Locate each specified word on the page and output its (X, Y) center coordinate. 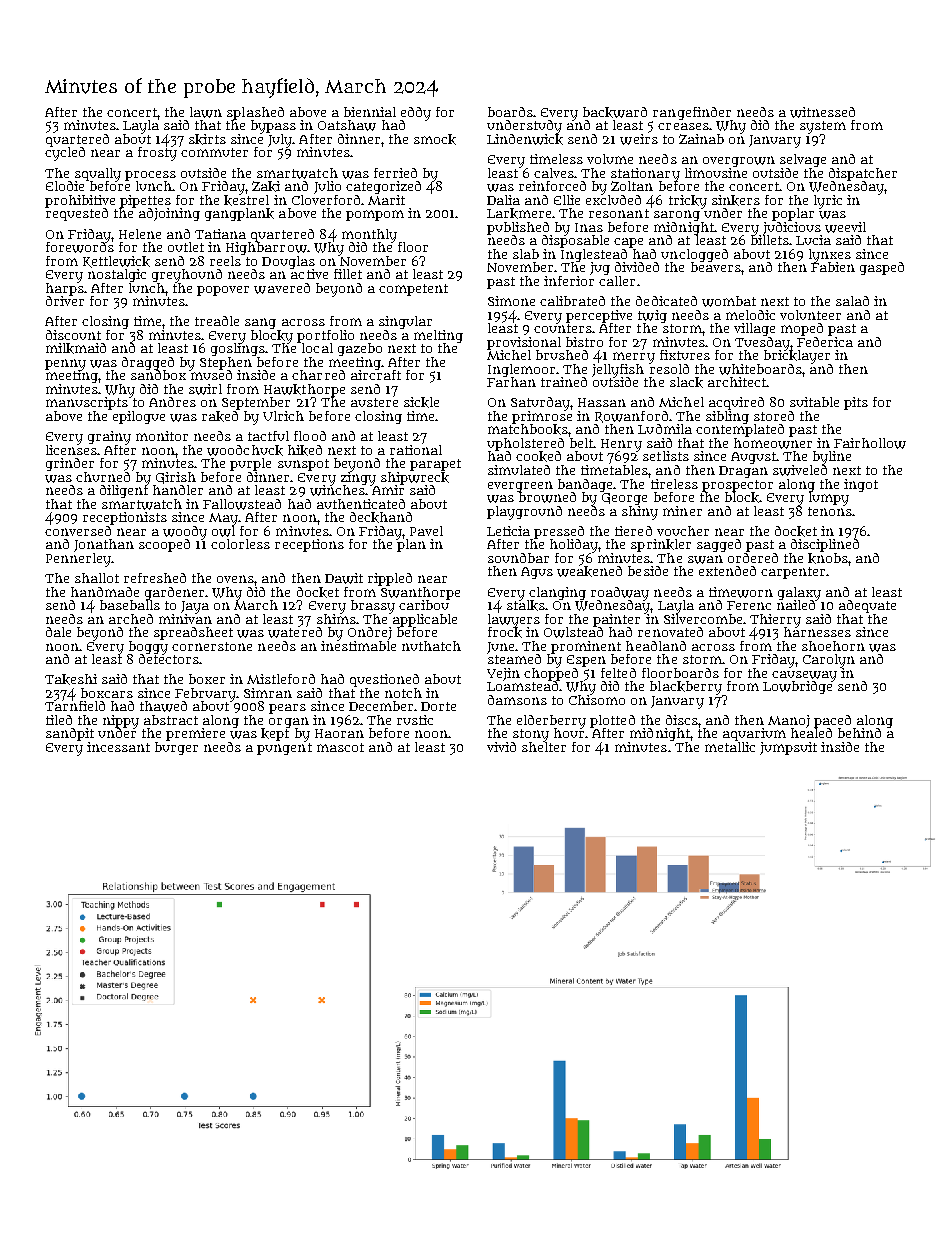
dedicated (666, 301)
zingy (358, 478)
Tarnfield (75, 706)
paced (832, 721)
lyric (828, 202)
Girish (176, 478)
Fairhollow (870, 443)
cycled (65, 154)
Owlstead (573, 632)
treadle (217, 321)
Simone (511, 301)
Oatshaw (347, 125)
